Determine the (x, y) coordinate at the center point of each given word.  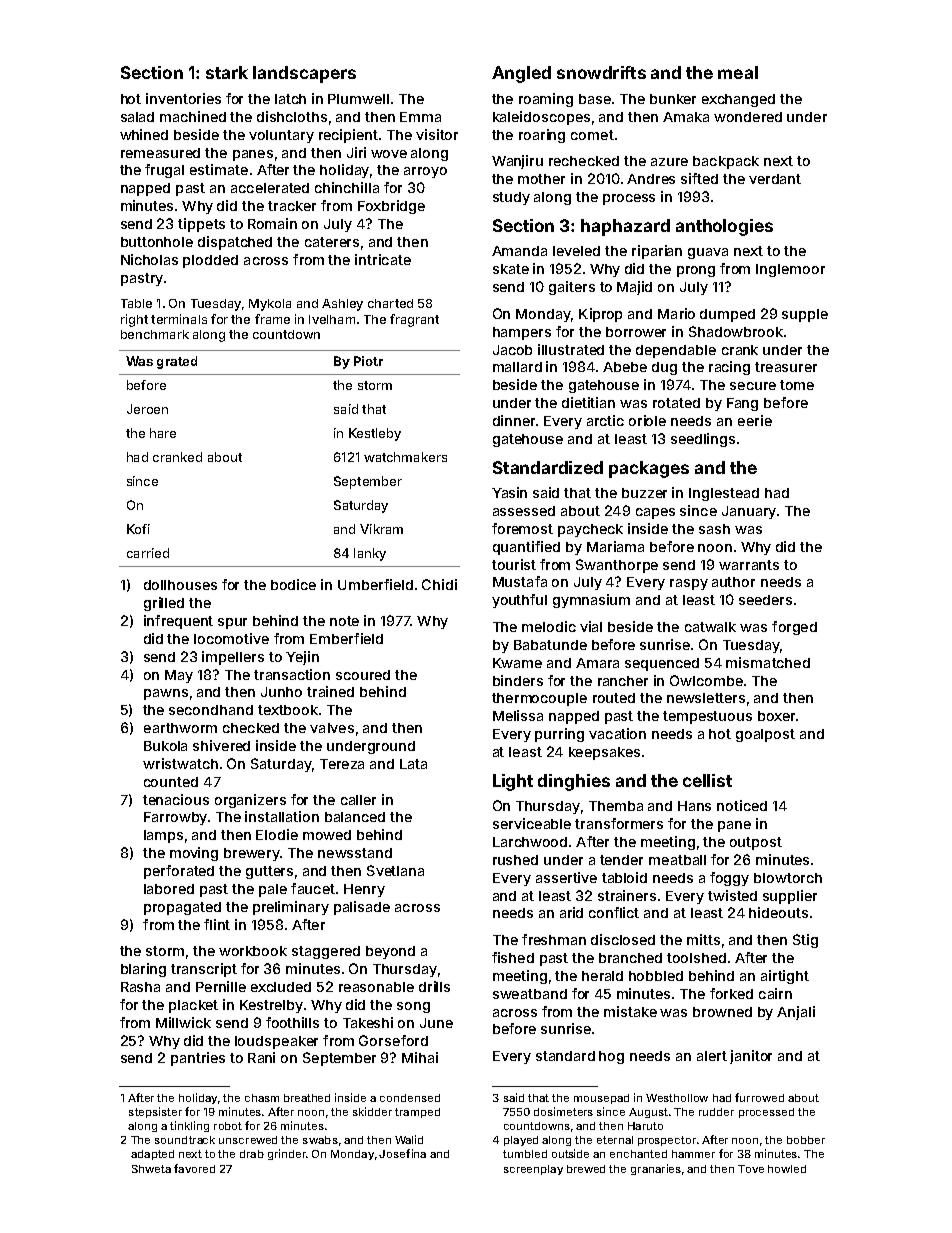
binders (518, 680)
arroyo (425, 172)
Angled (521, 74)
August (648, 1113)
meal (738, 72)
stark (227, 72)
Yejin (302, 658)
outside (570, 1153)
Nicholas (149, 259)
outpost (756, 843)
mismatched (768, 662)
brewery (252, 854)
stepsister (155, 1112)
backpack (726, 162)
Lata (413, 764)
